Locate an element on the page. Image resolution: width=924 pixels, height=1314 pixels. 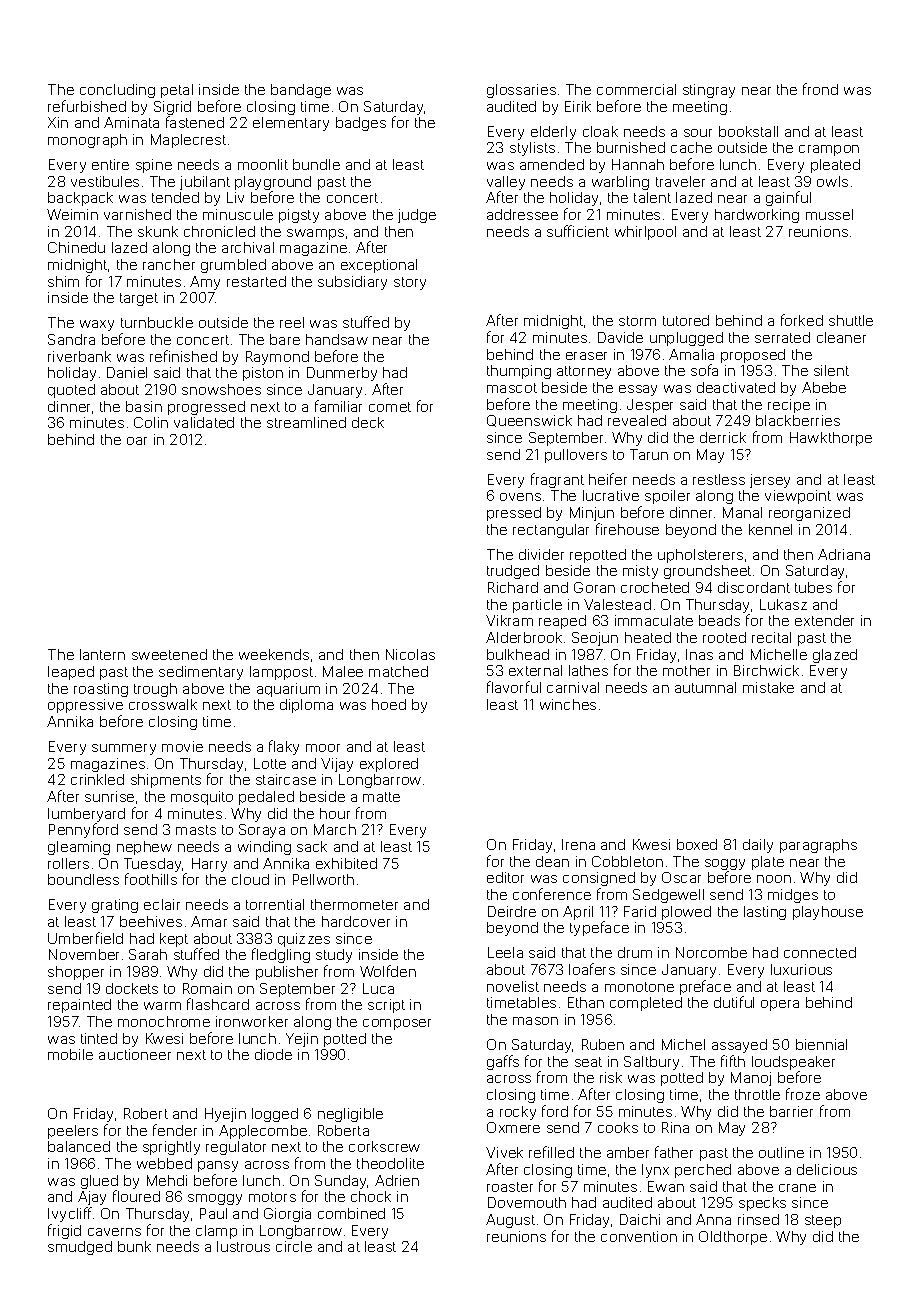
frond is located at coordinates (820, 89).
